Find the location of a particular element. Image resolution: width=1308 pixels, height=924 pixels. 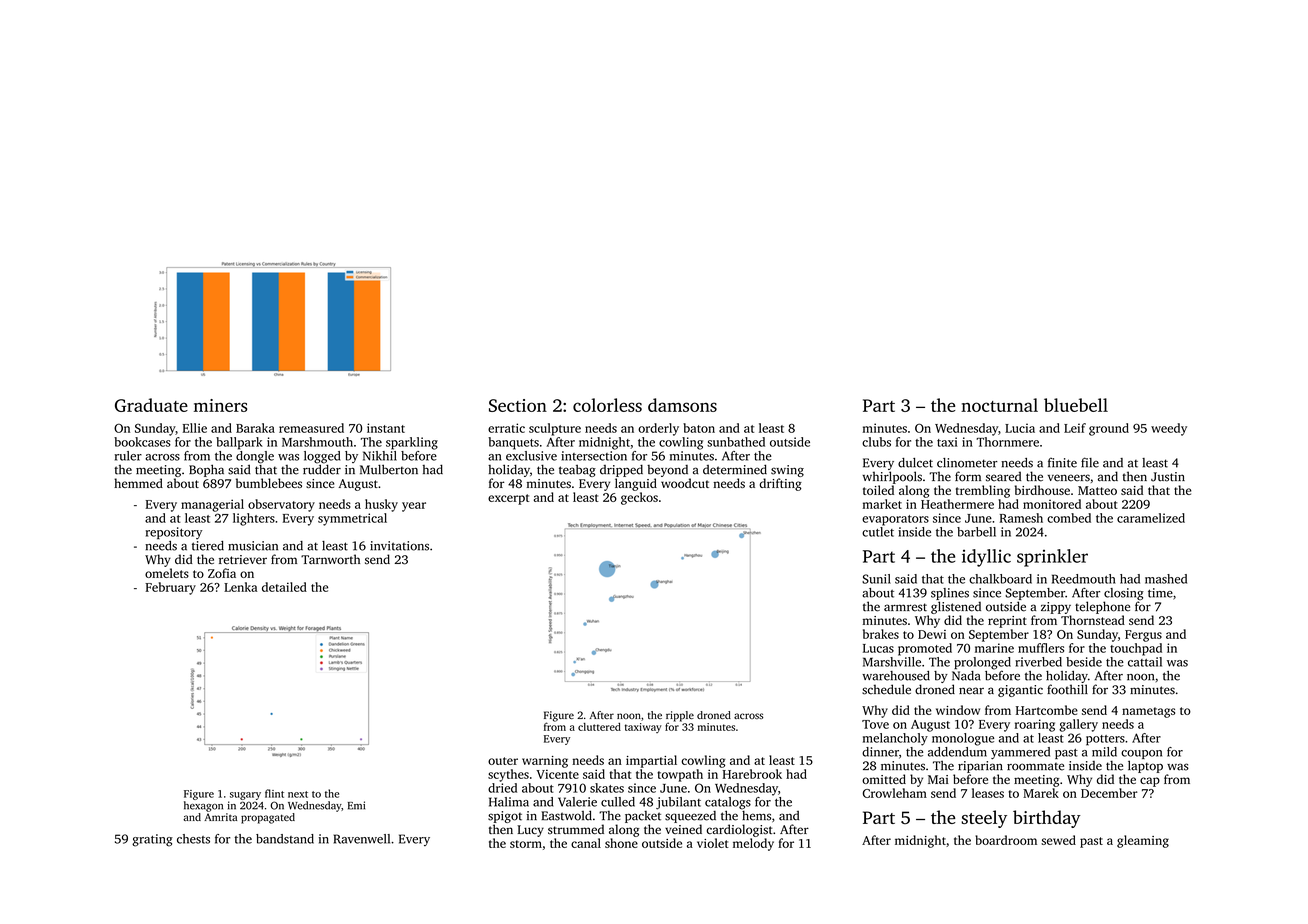

riparian is located at coordinates (980, 767).
